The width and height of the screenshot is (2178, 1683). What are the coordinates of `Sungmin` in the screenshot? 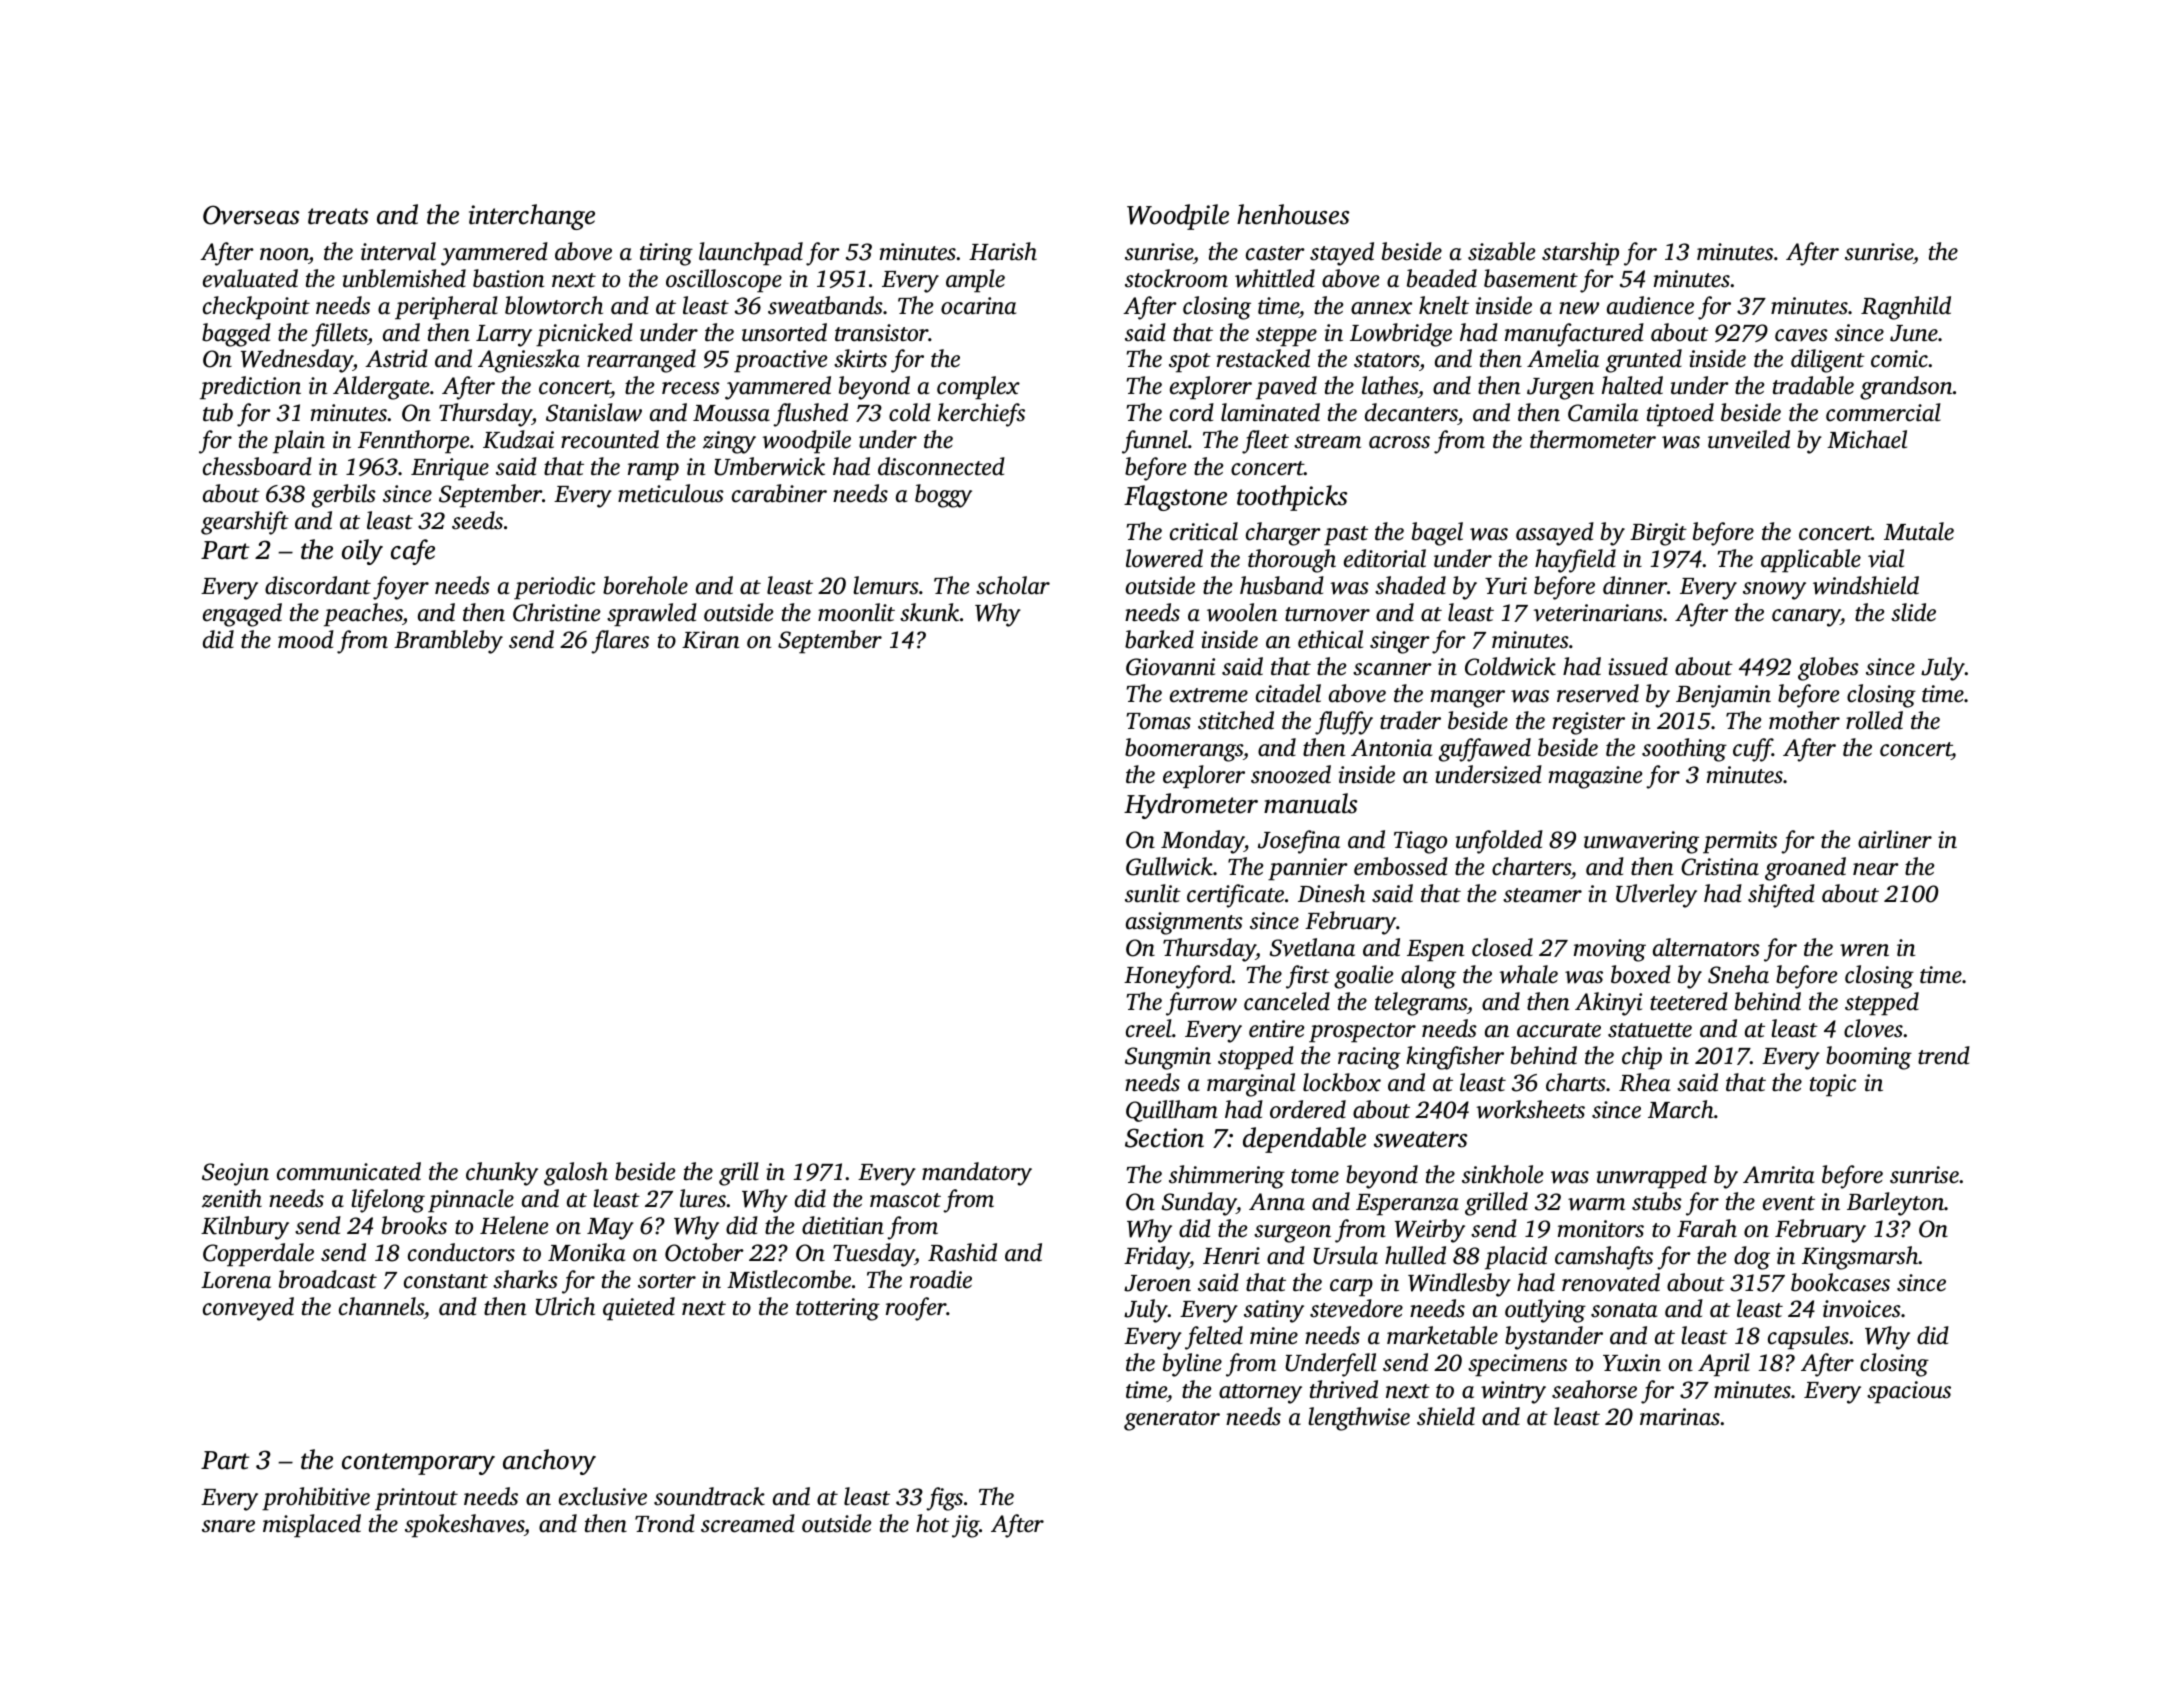 It's located at (1168, 1058).
